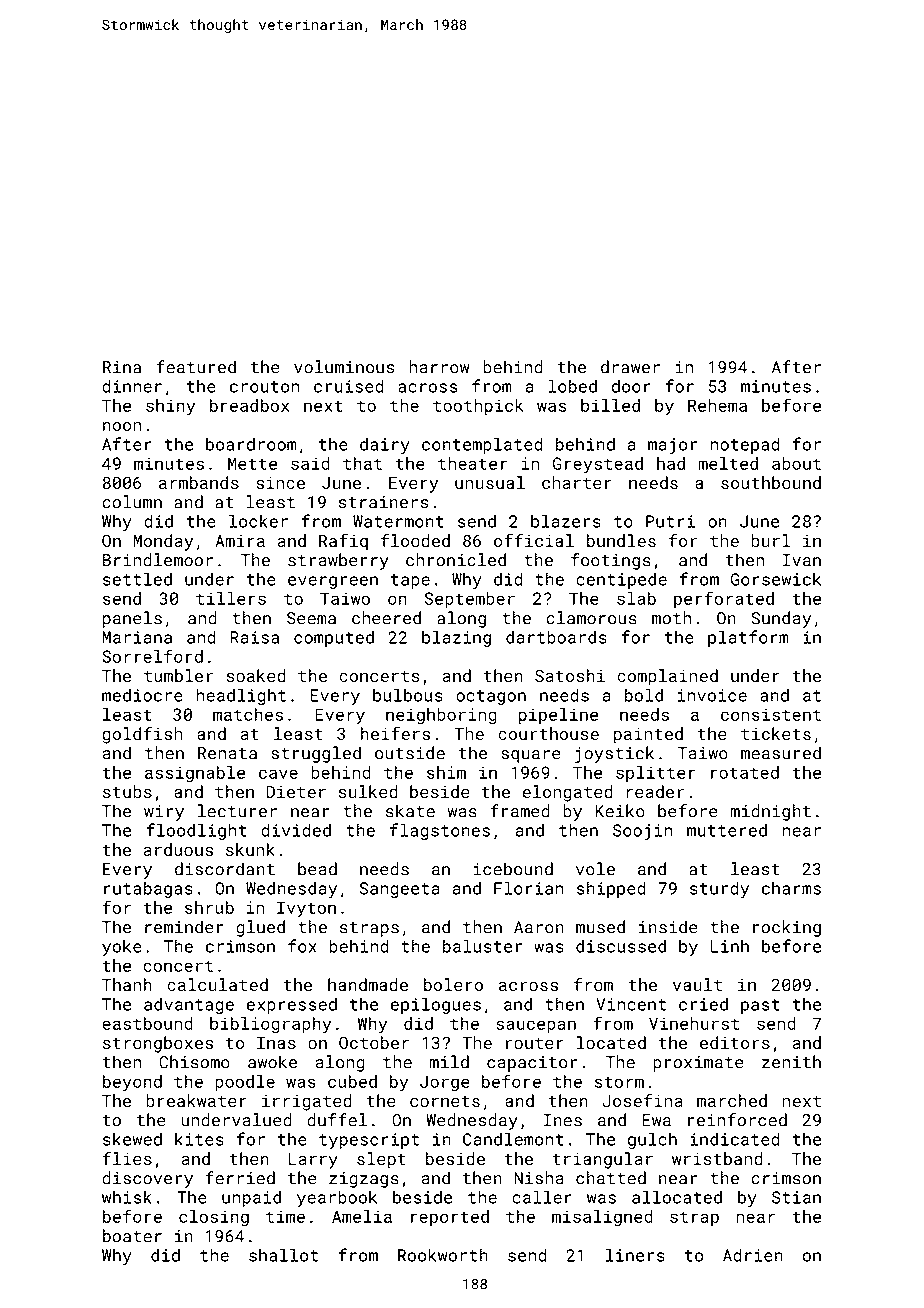  What do you see at coordinates (635, 1255) in the screenshot?
I see `liners` at bounding box center [635, 1255].
